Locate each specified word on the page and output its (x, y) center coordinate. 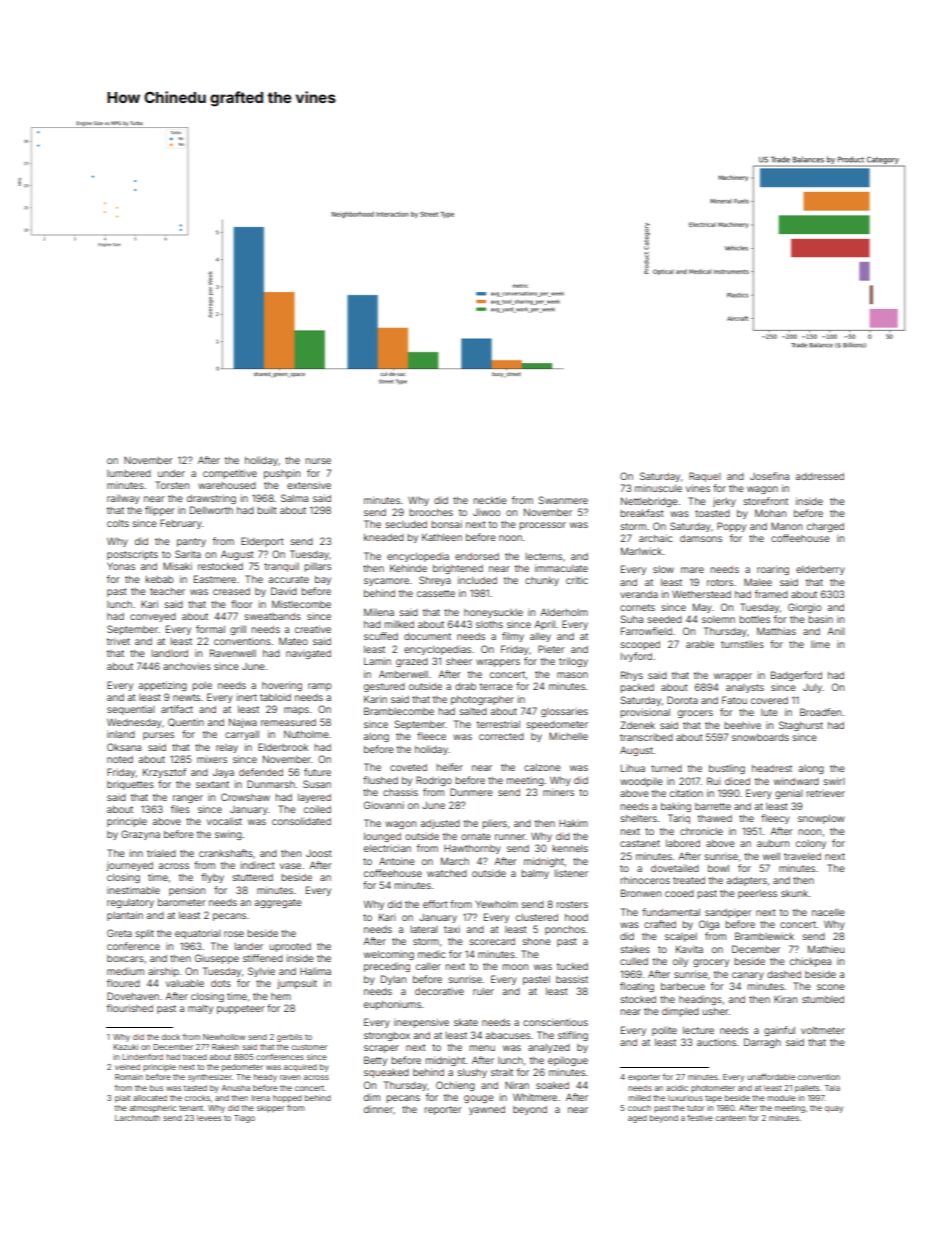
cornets (637, 607)
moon (515, 967)
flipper (160, 511)
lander (249, 946)
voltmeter (823, 1030)
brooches (431, 512)
